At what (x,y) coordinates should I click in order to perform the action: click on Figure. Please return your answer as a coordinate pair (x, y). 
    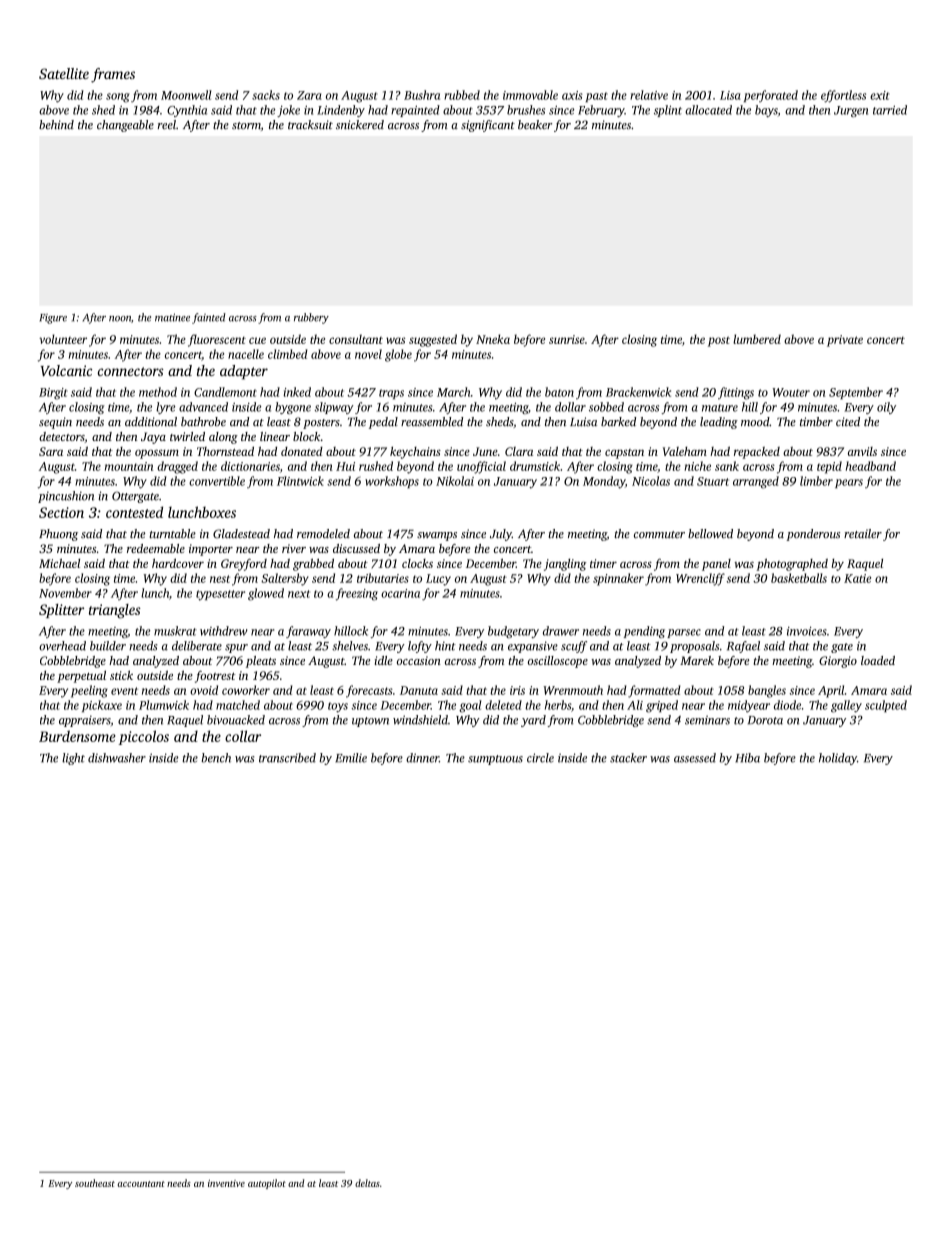
    Looking at the image, I should click on (53, 319).
